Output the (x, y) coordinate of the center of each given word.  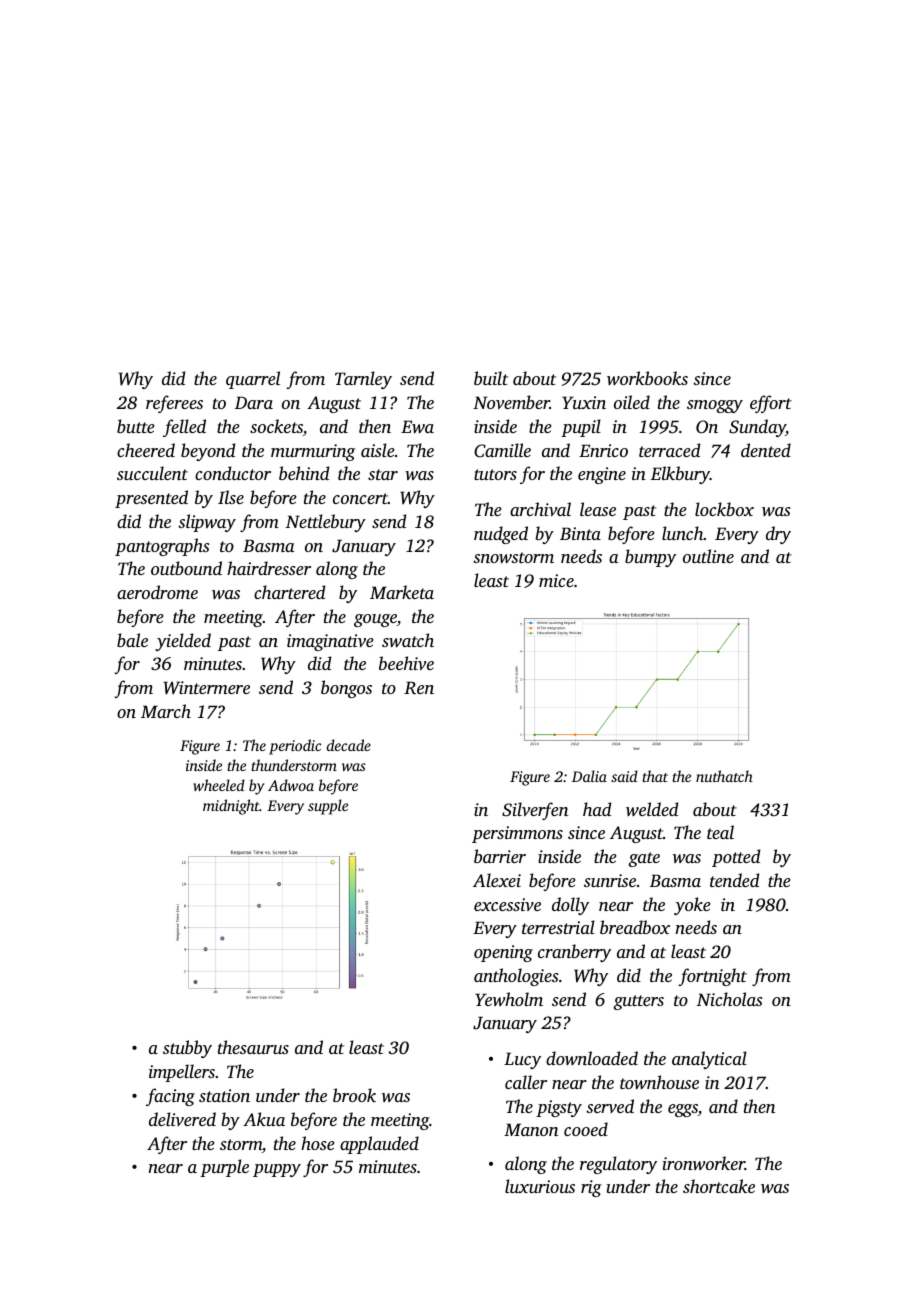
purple (224, 1168)
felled (184, 428)
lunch (683, 533)
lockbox (724, 509)
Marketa (402, 592)
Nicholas (729, 999)
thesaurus (253, 1047)
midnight (231, 807)
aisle (378, 450)
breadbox (635, 927)
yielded (183, 642)
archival (540, 509)
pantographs (162, 547)
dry (778, 535)
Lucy (522, 1060)
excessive (507, 904)
